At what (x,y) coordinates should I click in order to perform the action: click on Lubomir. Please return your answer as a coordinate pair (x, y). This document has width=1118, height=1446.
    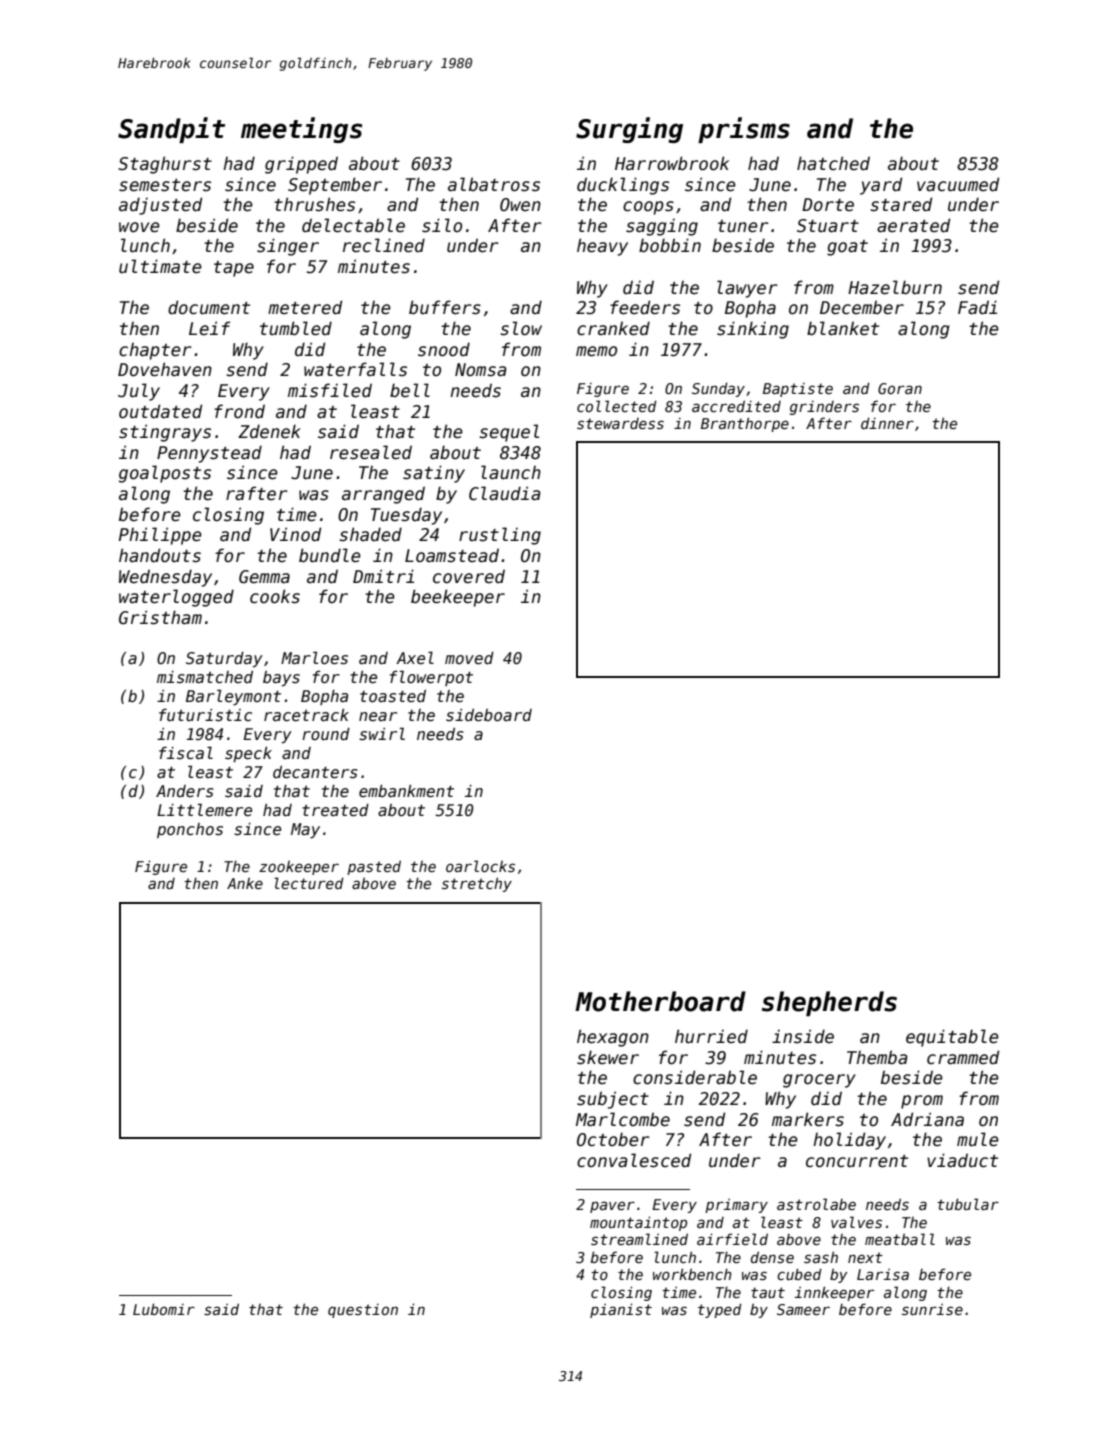
    Looking at the image, I should click on (164, 1309).
